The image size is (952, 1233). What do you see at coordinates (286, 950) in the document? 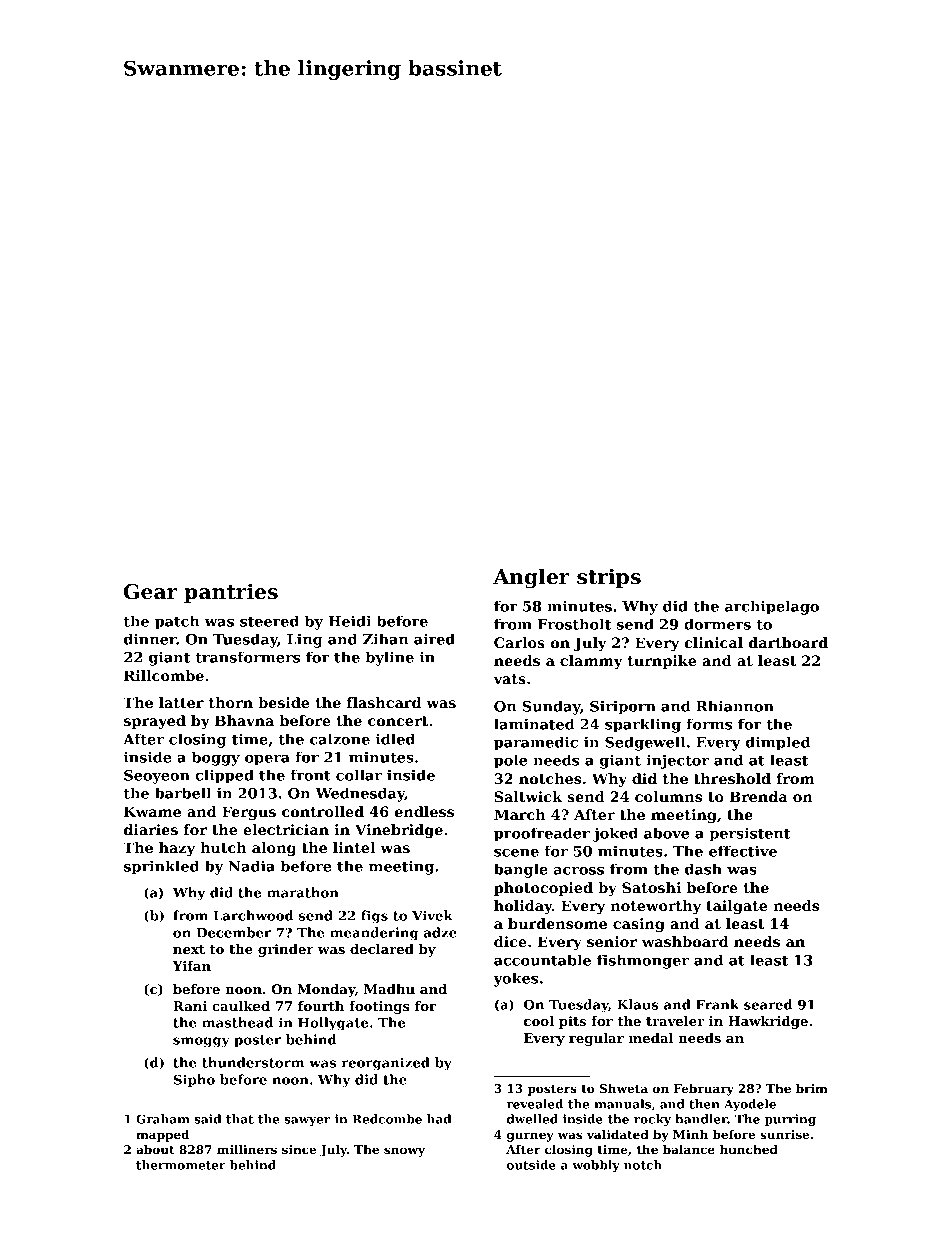
I see `grinder` at bounding box center [286, 950].
